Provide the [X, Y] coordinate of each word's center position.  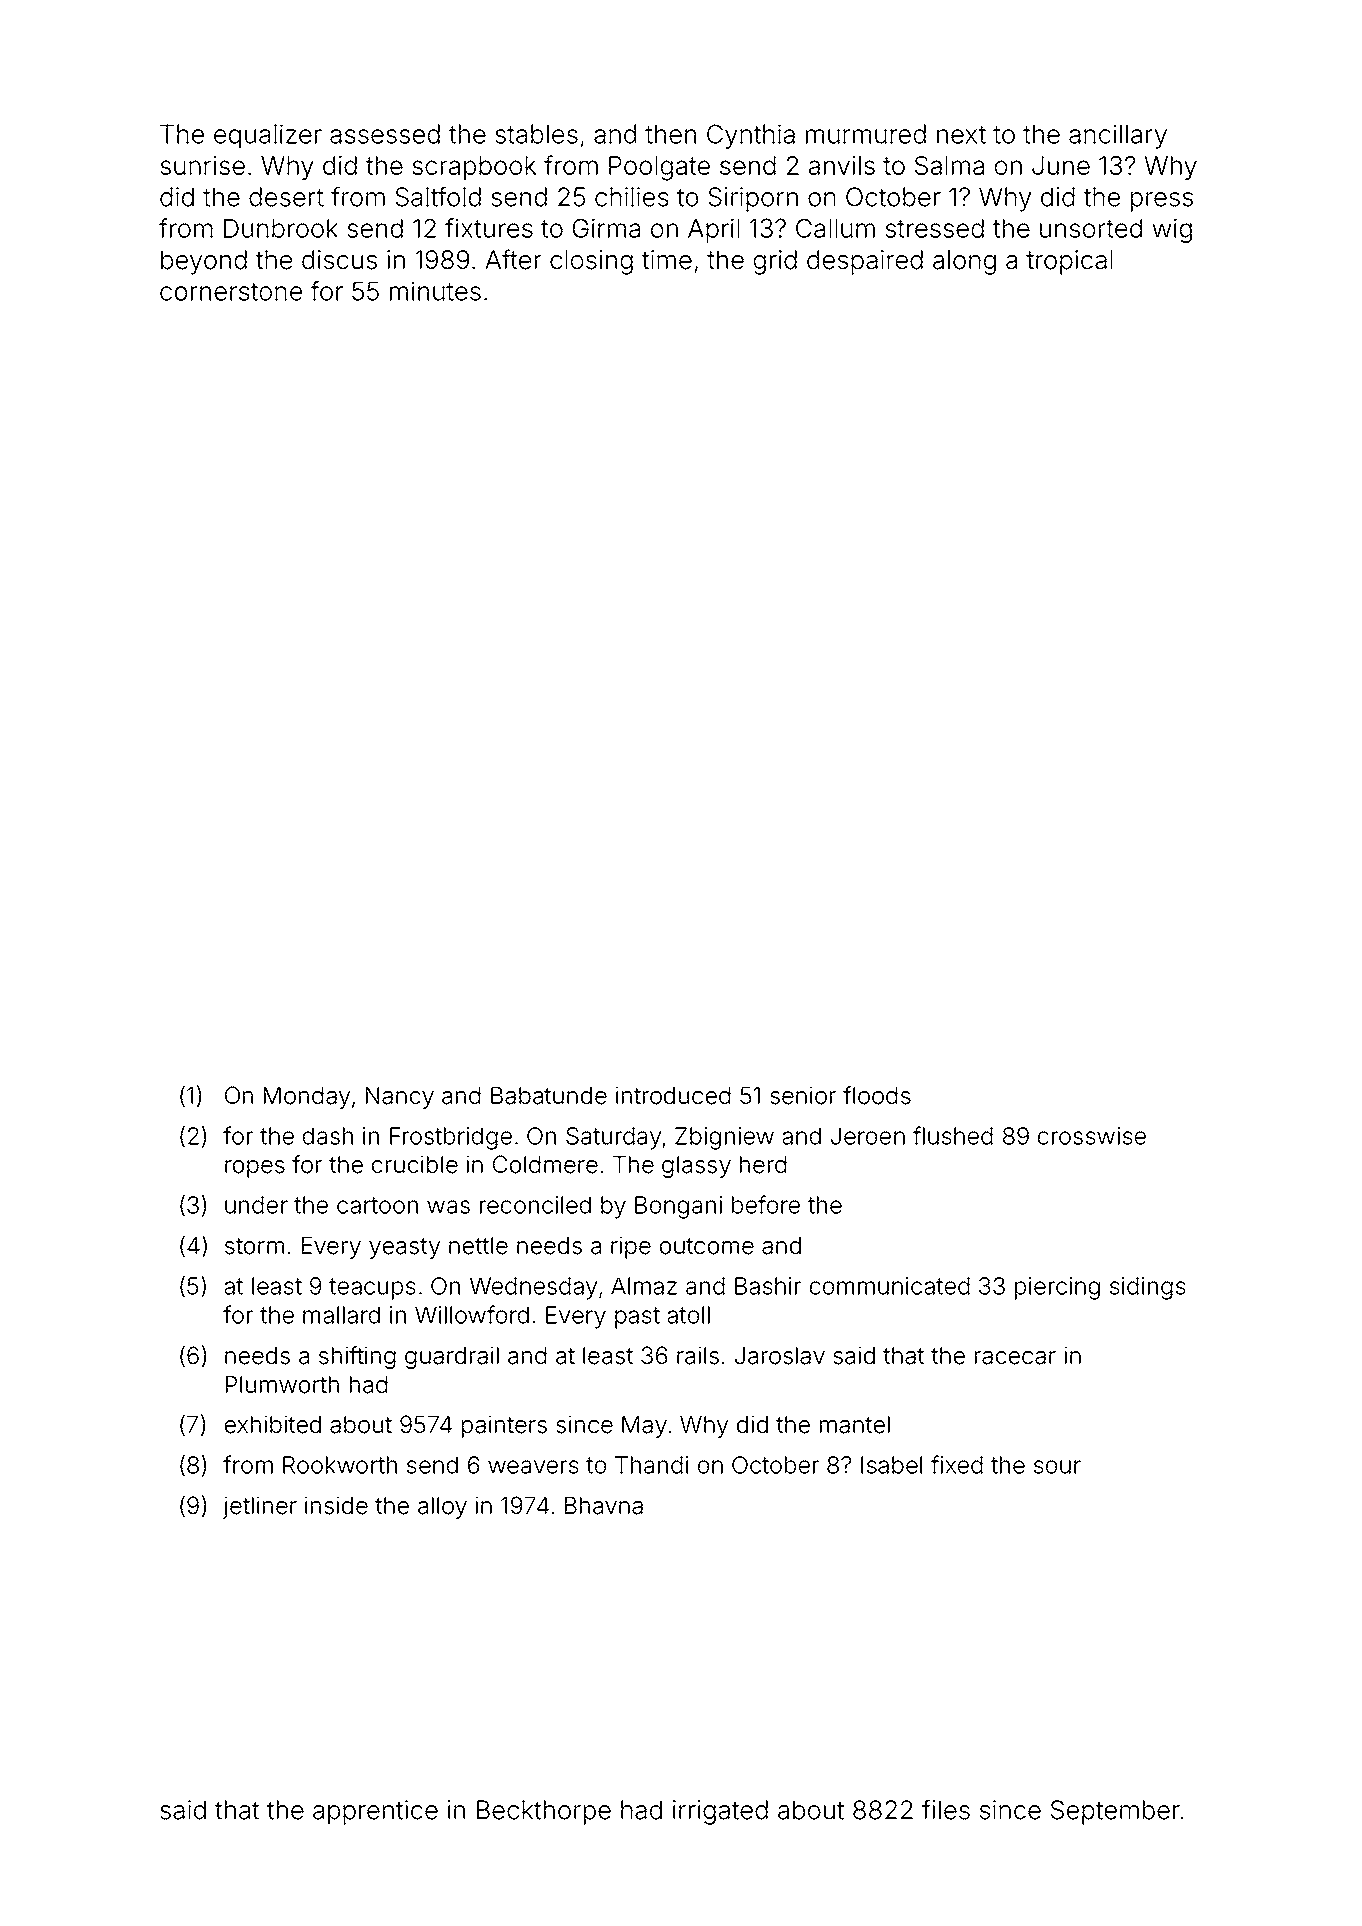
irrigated [720, 1812]
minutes [435, 291]
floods [877, 1095]
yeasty [404, 1248]
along [964, 262]
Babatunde [549, 1096]
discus [339, 260]
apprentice [375, 1812]
